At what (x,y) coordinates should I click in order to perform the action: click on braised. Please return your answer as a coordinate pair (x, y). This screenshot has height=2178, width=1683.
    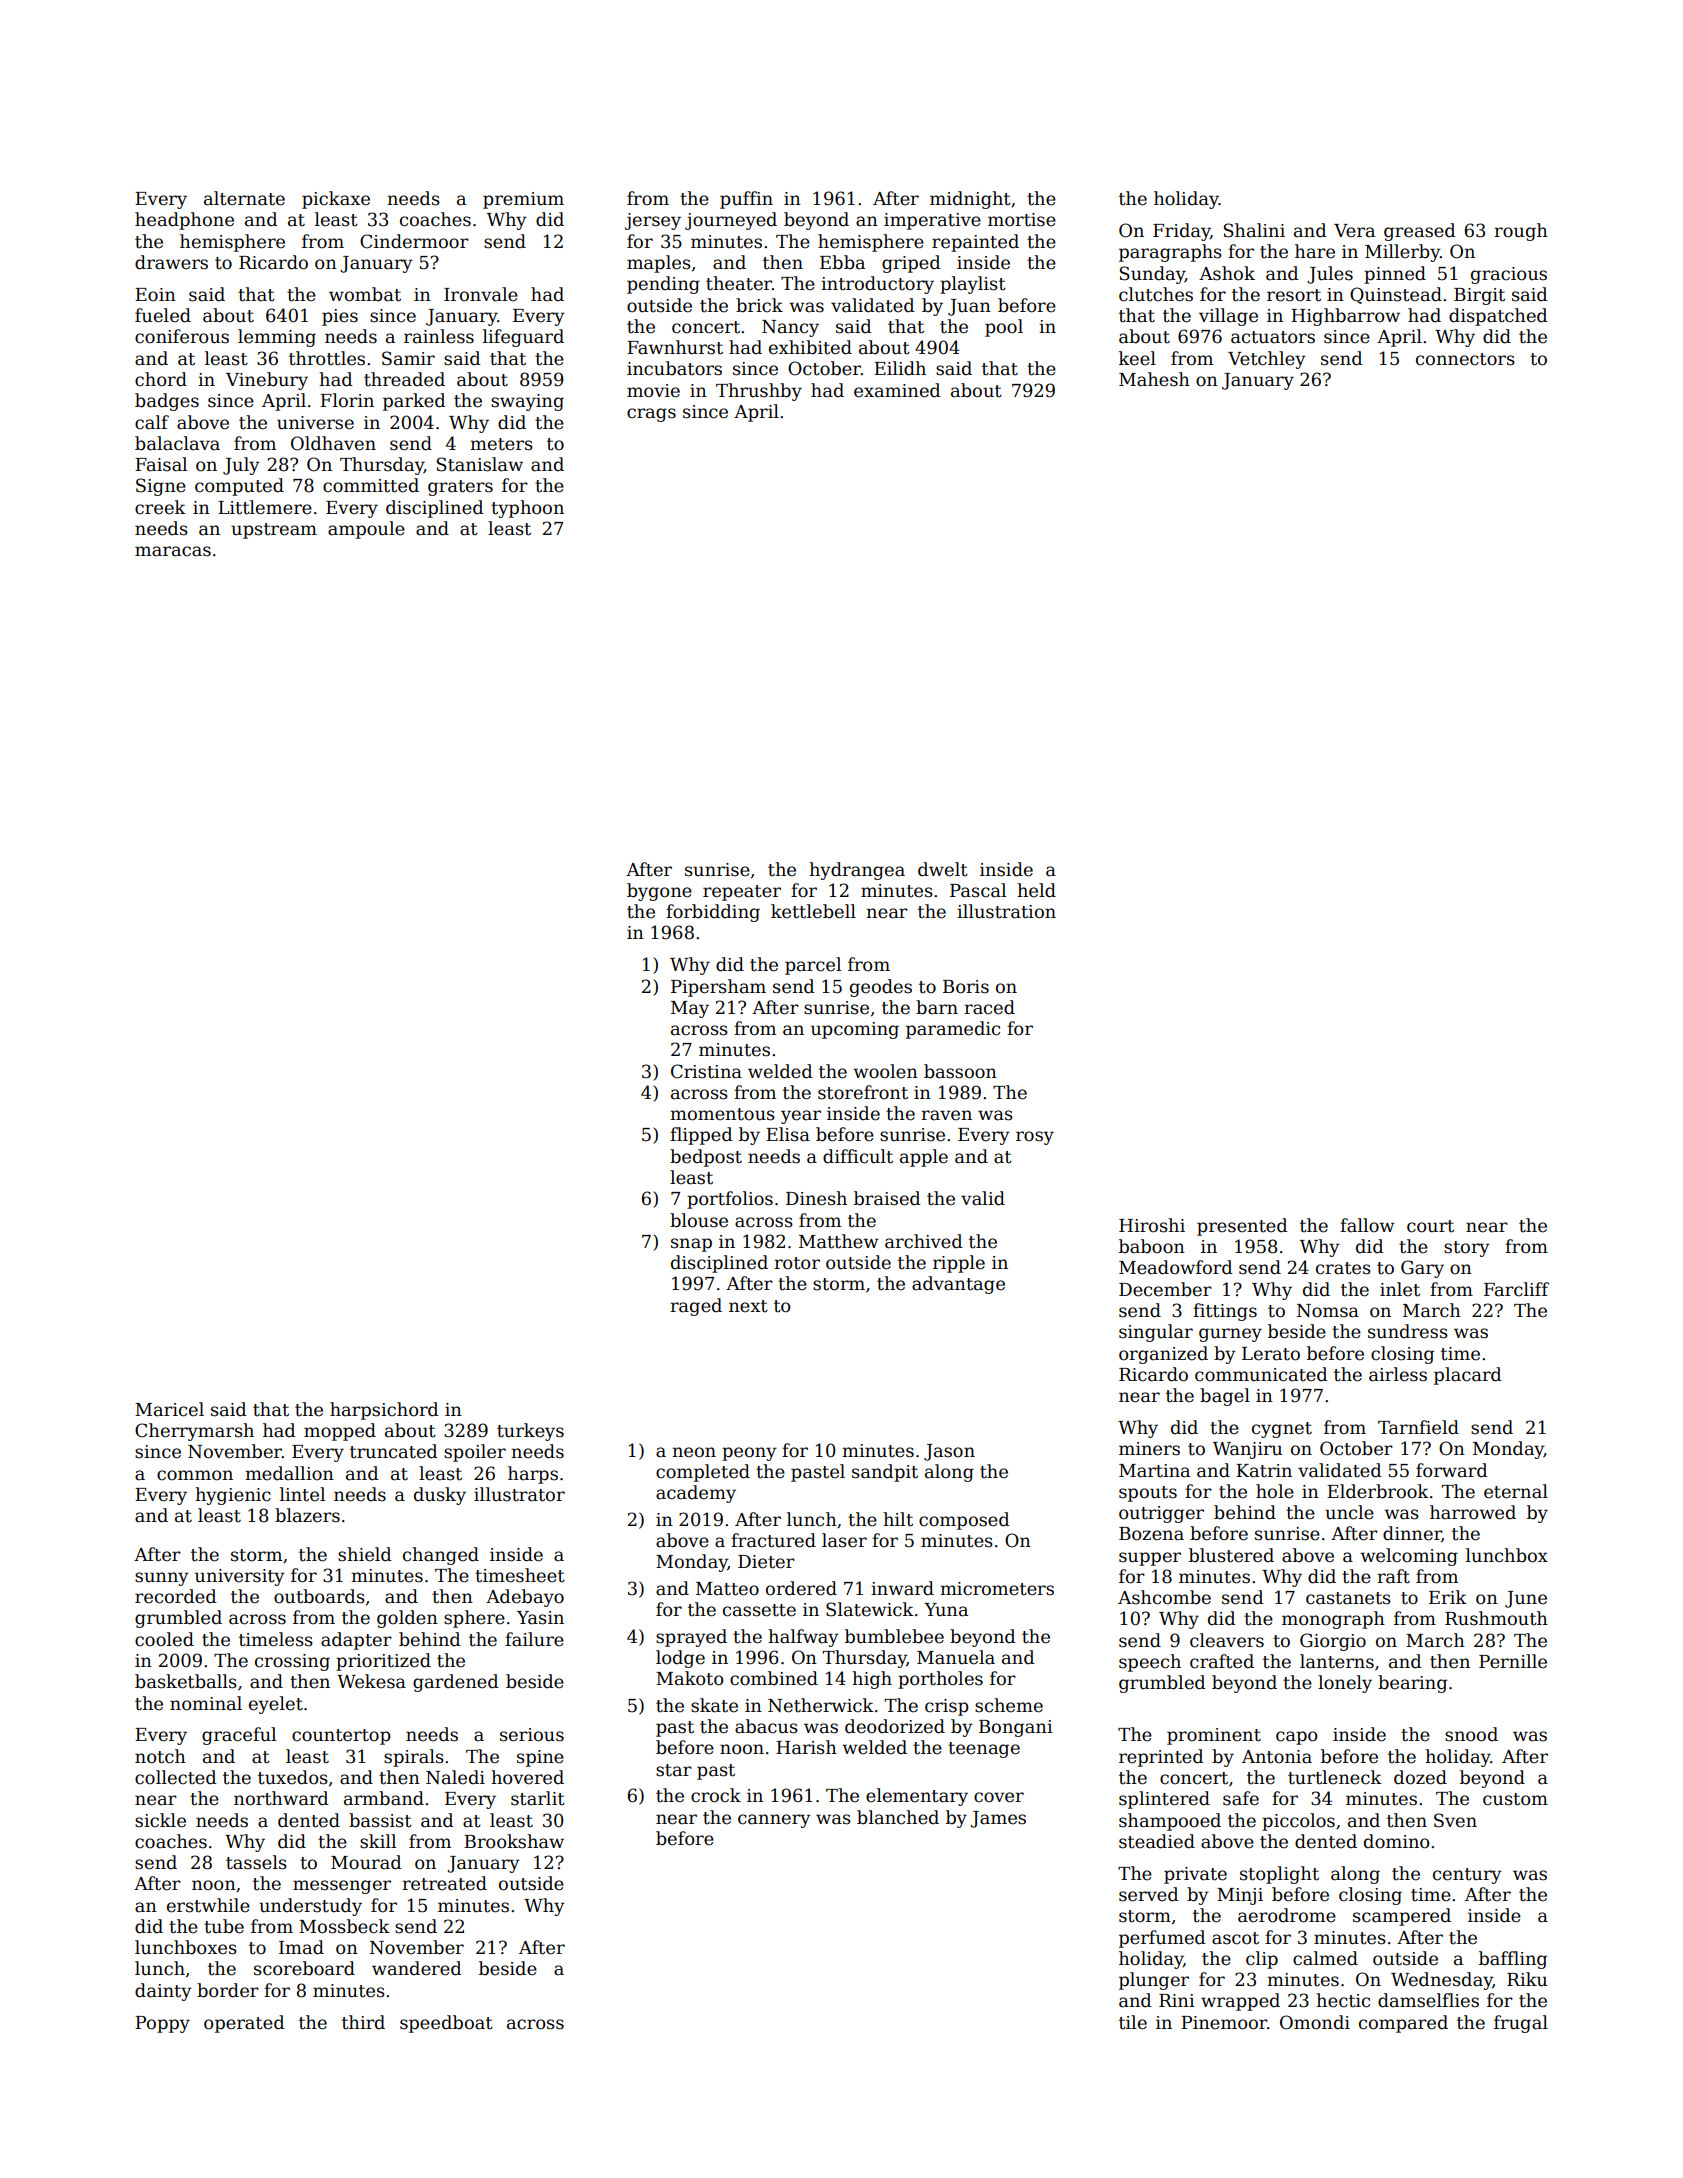
    Looking at the image, I should click on (887, 1198).
